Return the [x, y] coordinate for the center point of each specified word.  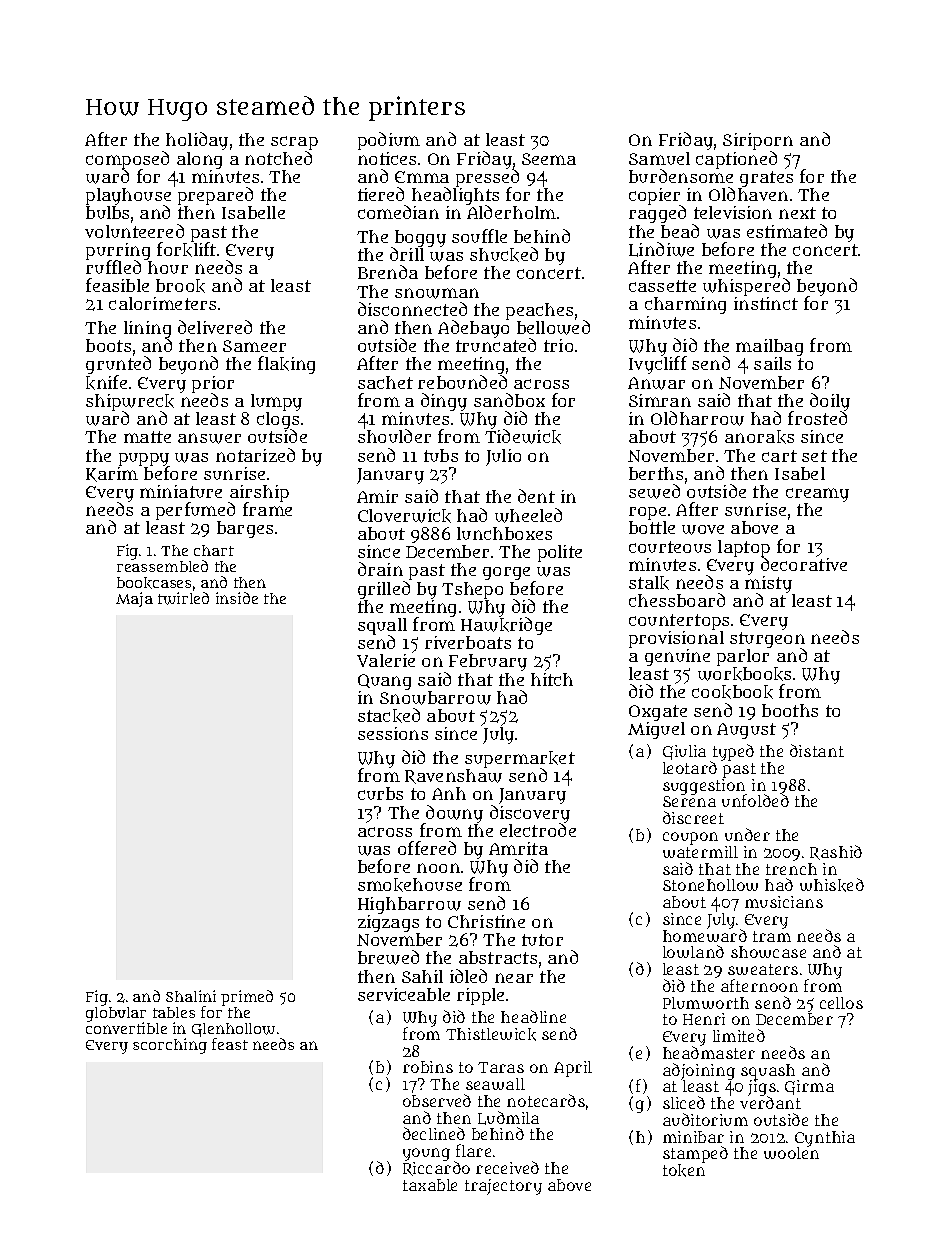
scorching [170, 1046]
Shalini [191, 996]
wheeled [528, 515]
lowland [693, 951]
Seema [549, 159]
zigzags [388, 923]
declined [434, 1133]
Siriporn [758, 141]
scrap [294, 143]
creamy [817, 495]
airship [258, 494]
